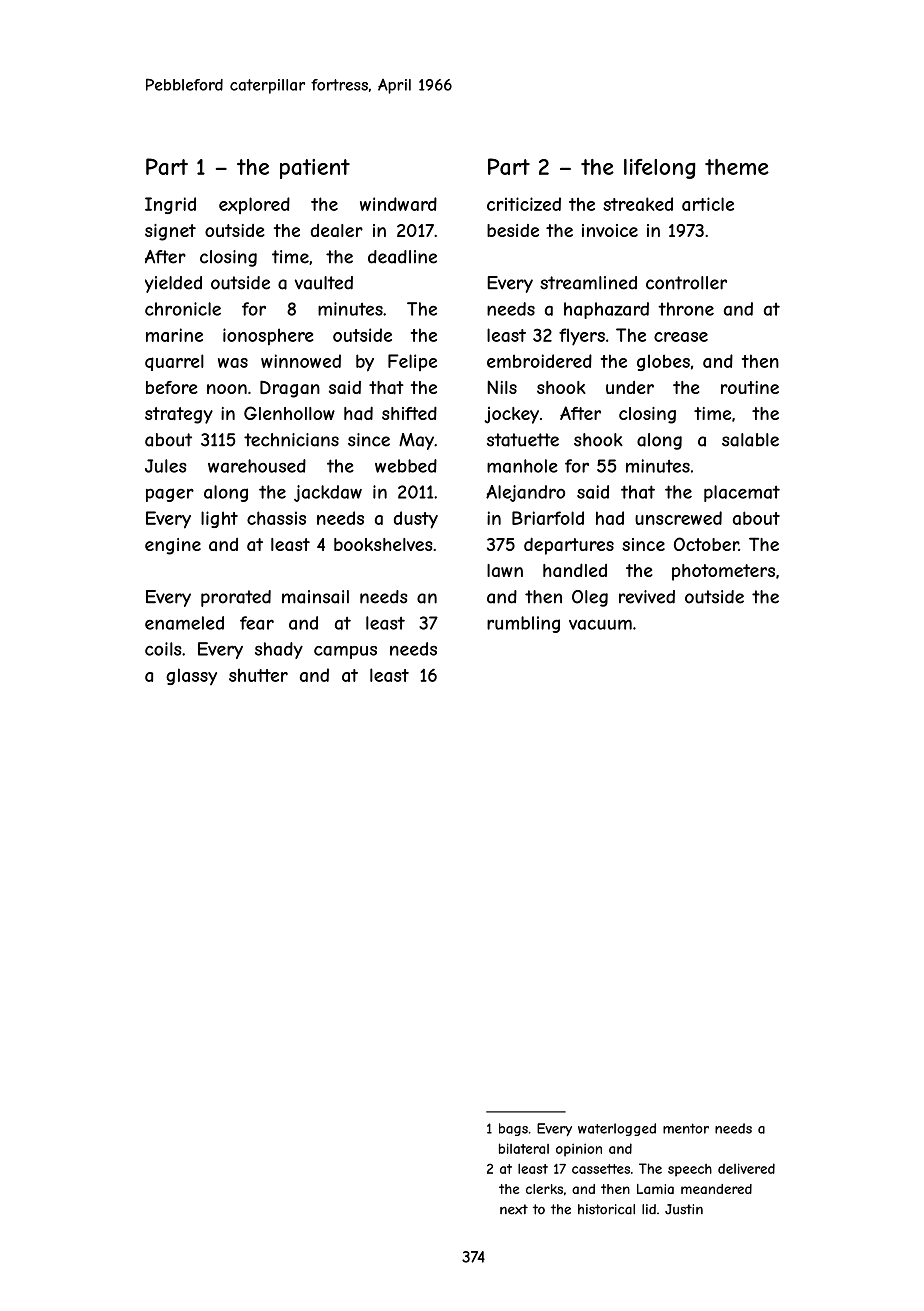 The height and width of the document is (1311, 924). Describe the element at coordinates (660, 169) in the document. I see `lifelong` at that location.
